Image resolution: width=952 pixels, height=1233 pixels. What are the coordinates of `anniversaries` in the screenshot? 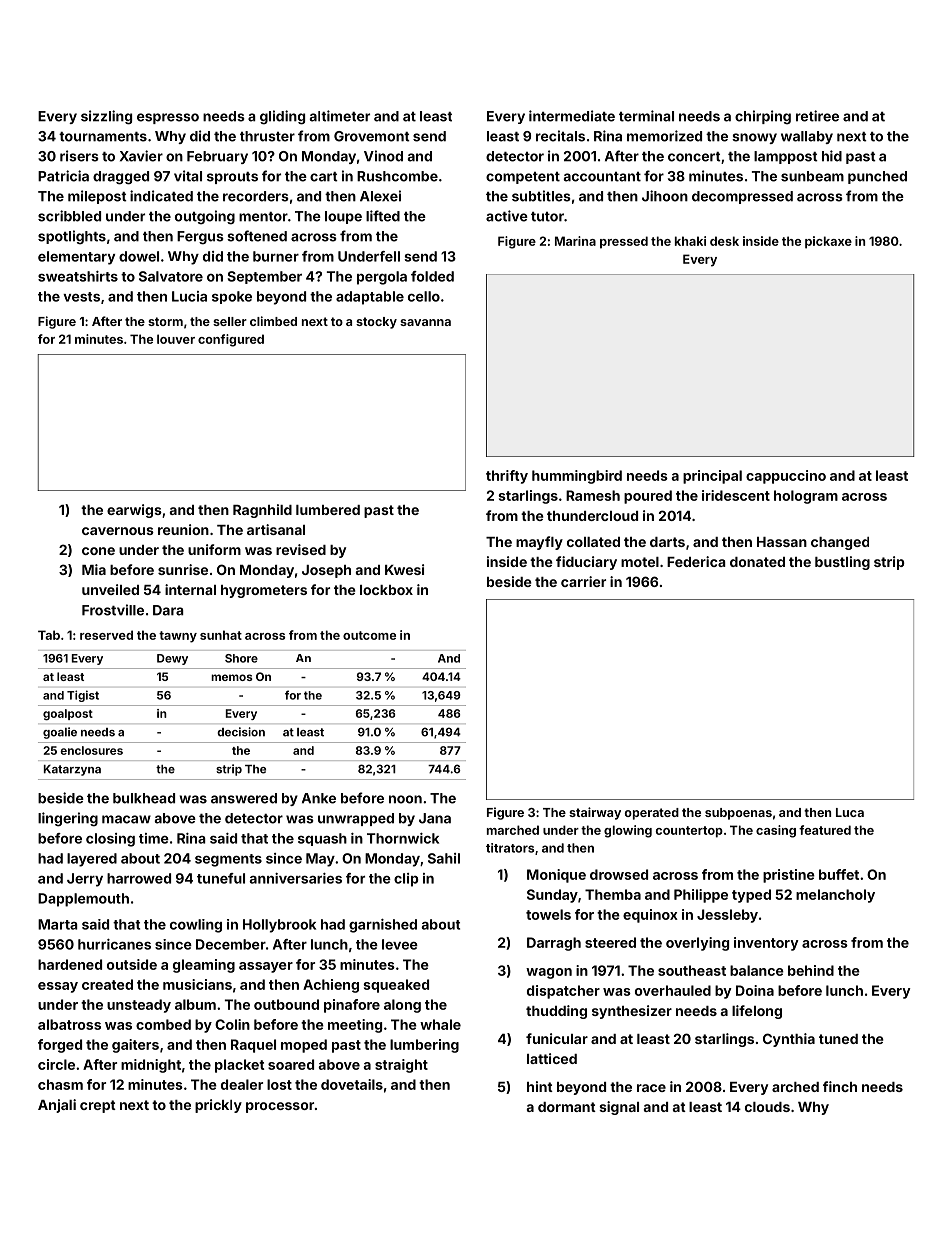 It's located at (295, 878).
